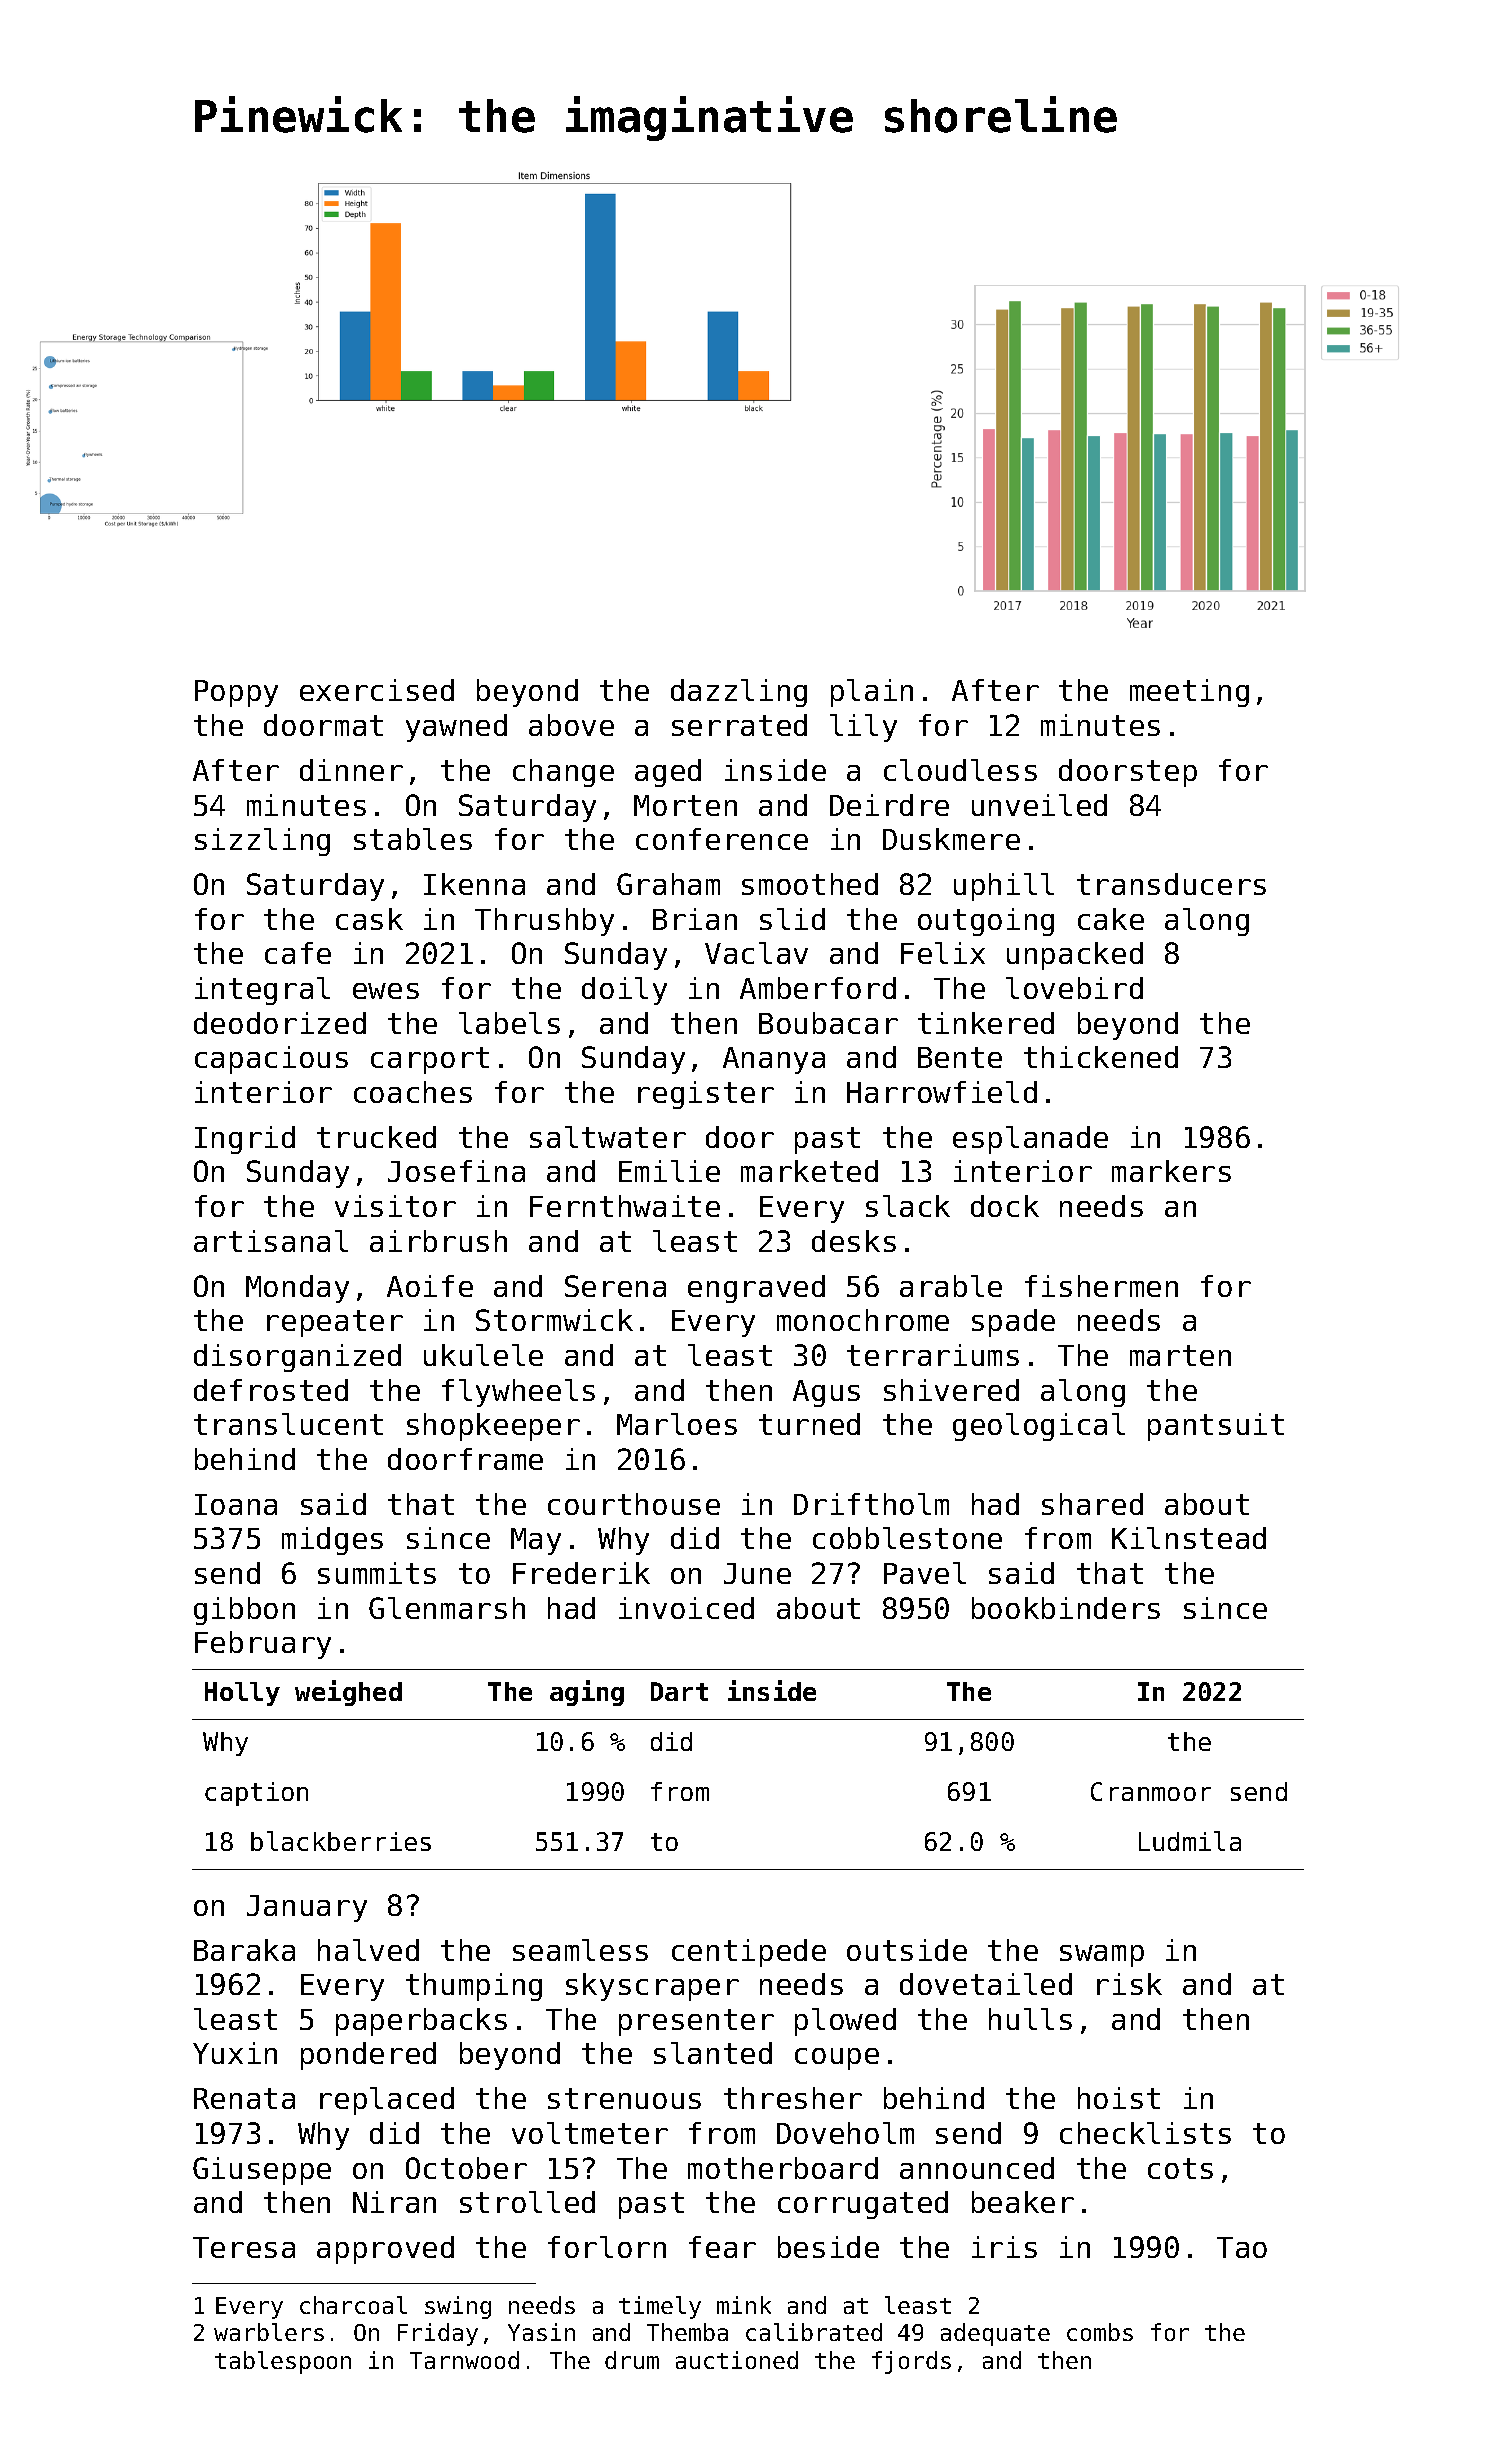  Describe the element at coordinates (262, 842) in the screenshot. I see `sizzling` at that location.
